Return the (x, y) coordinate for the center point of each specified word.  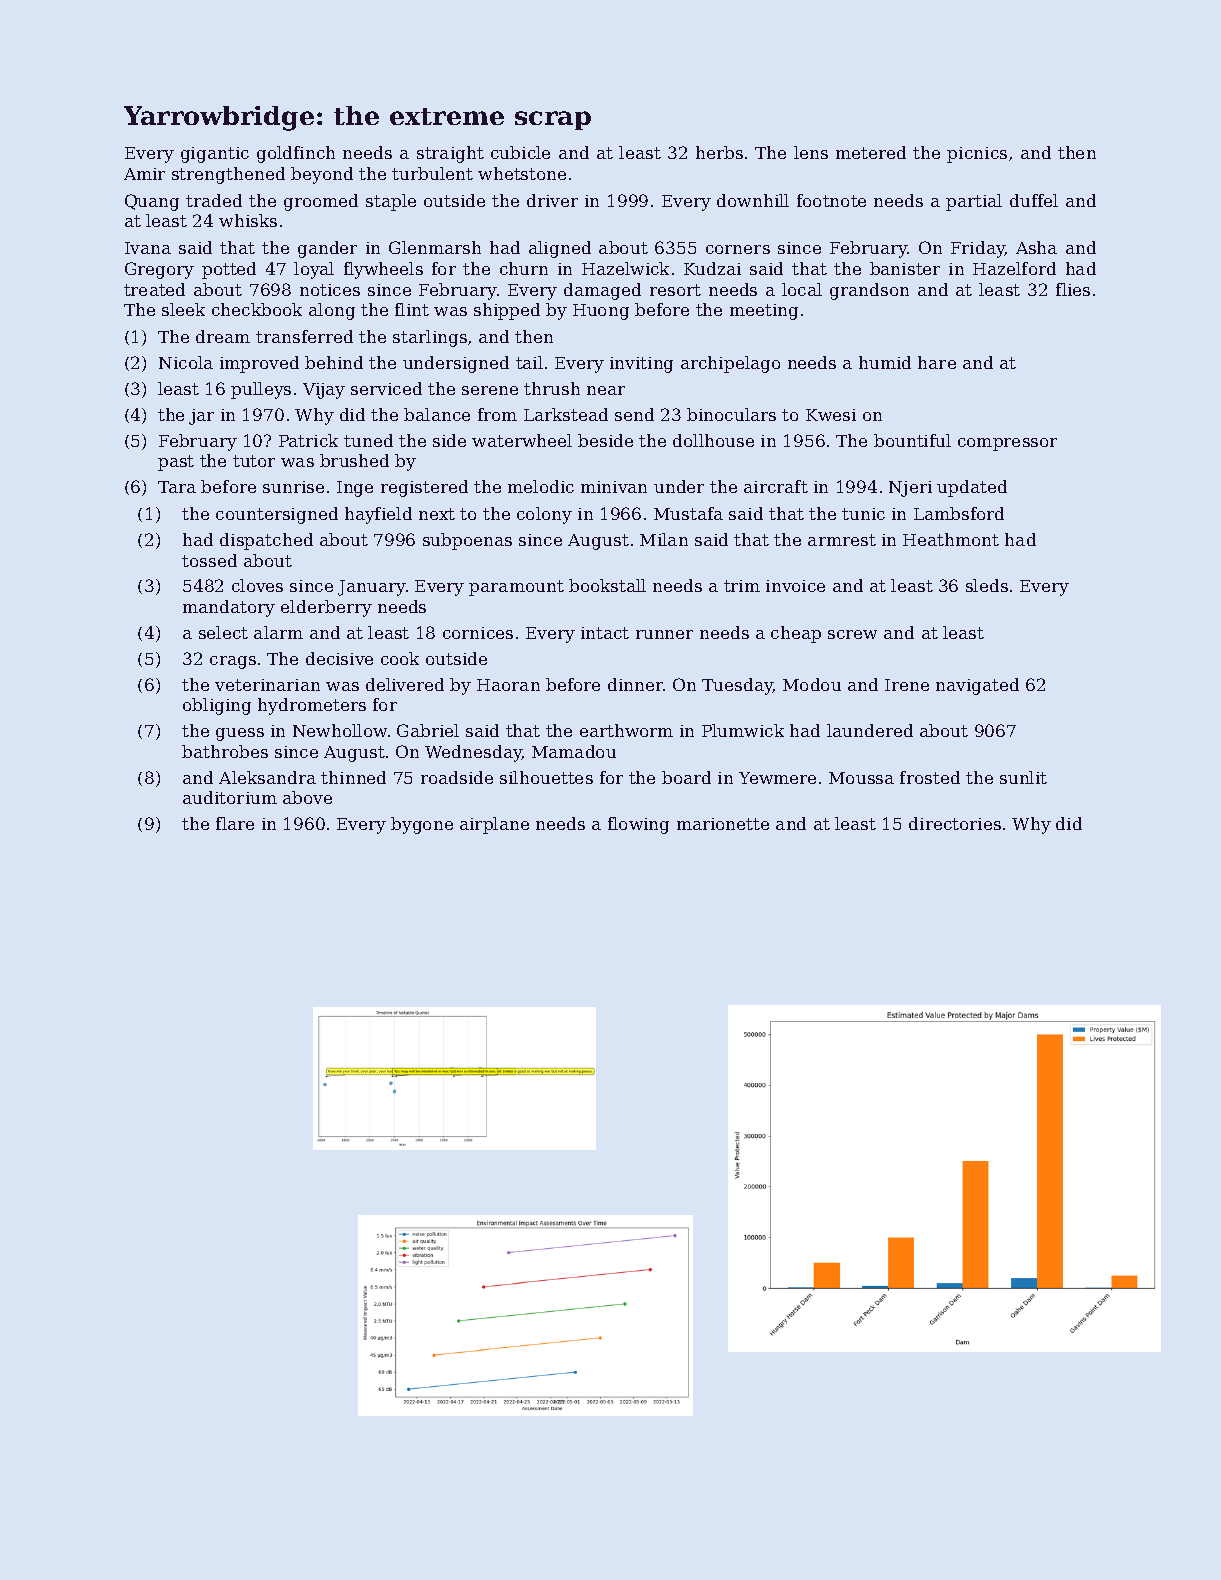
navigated (977, 686)
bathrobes (225, 751)
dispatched (266, 541)
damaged (602, 291)
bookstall (607, 585)
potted (229, 270)
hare (937, 362)
